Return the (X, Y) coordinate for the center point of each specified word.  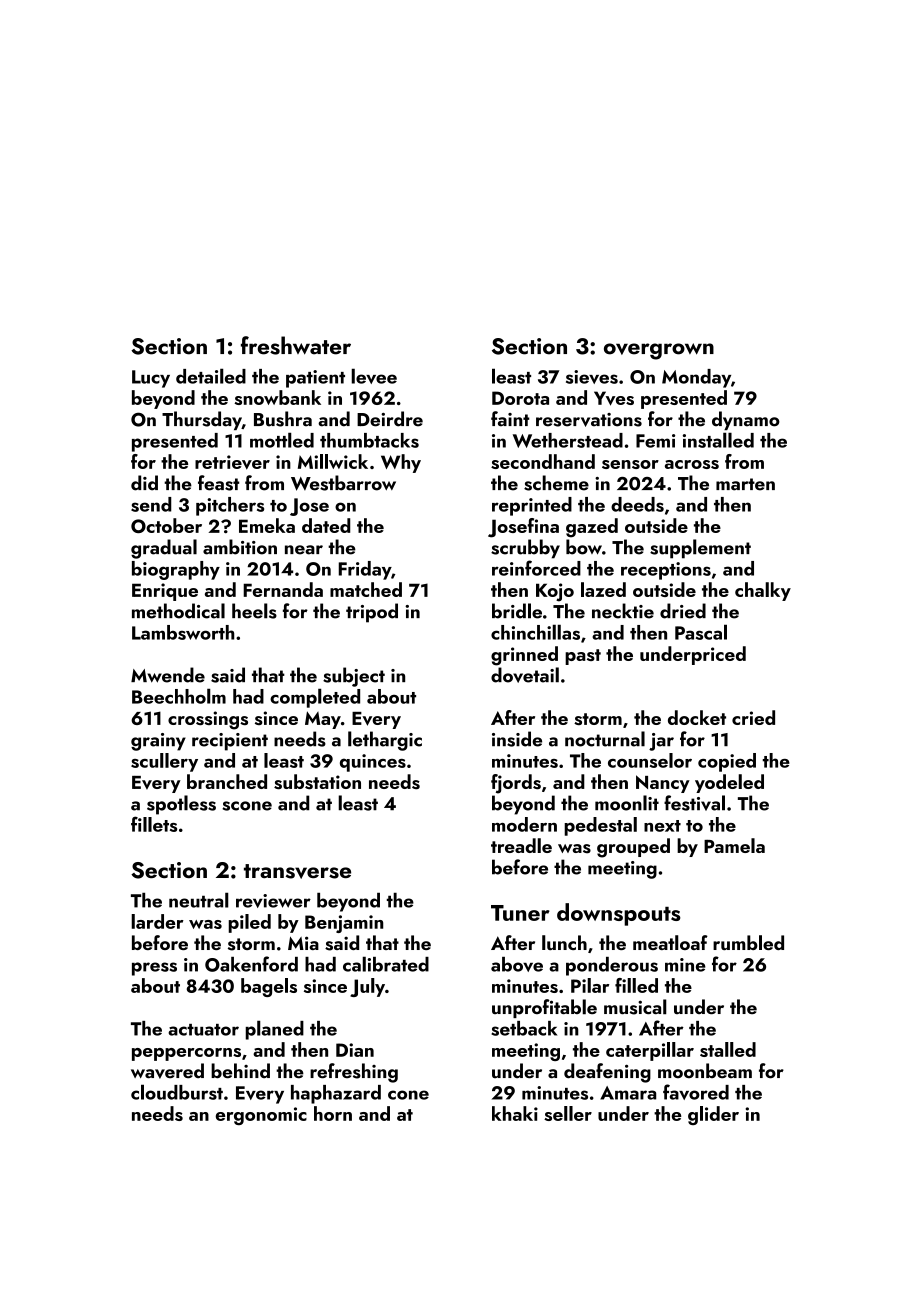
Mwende (168, 675)
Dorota (520, 398)
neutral (199, 900)
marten (745, 484)
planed (275, 1030)
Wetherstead (568, 440)
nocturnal (605, 739)
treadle (521, 845)
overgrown (659, 351)
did (144, 483)
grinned (524, 656)
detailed (211, 376)
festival (694, 803)
